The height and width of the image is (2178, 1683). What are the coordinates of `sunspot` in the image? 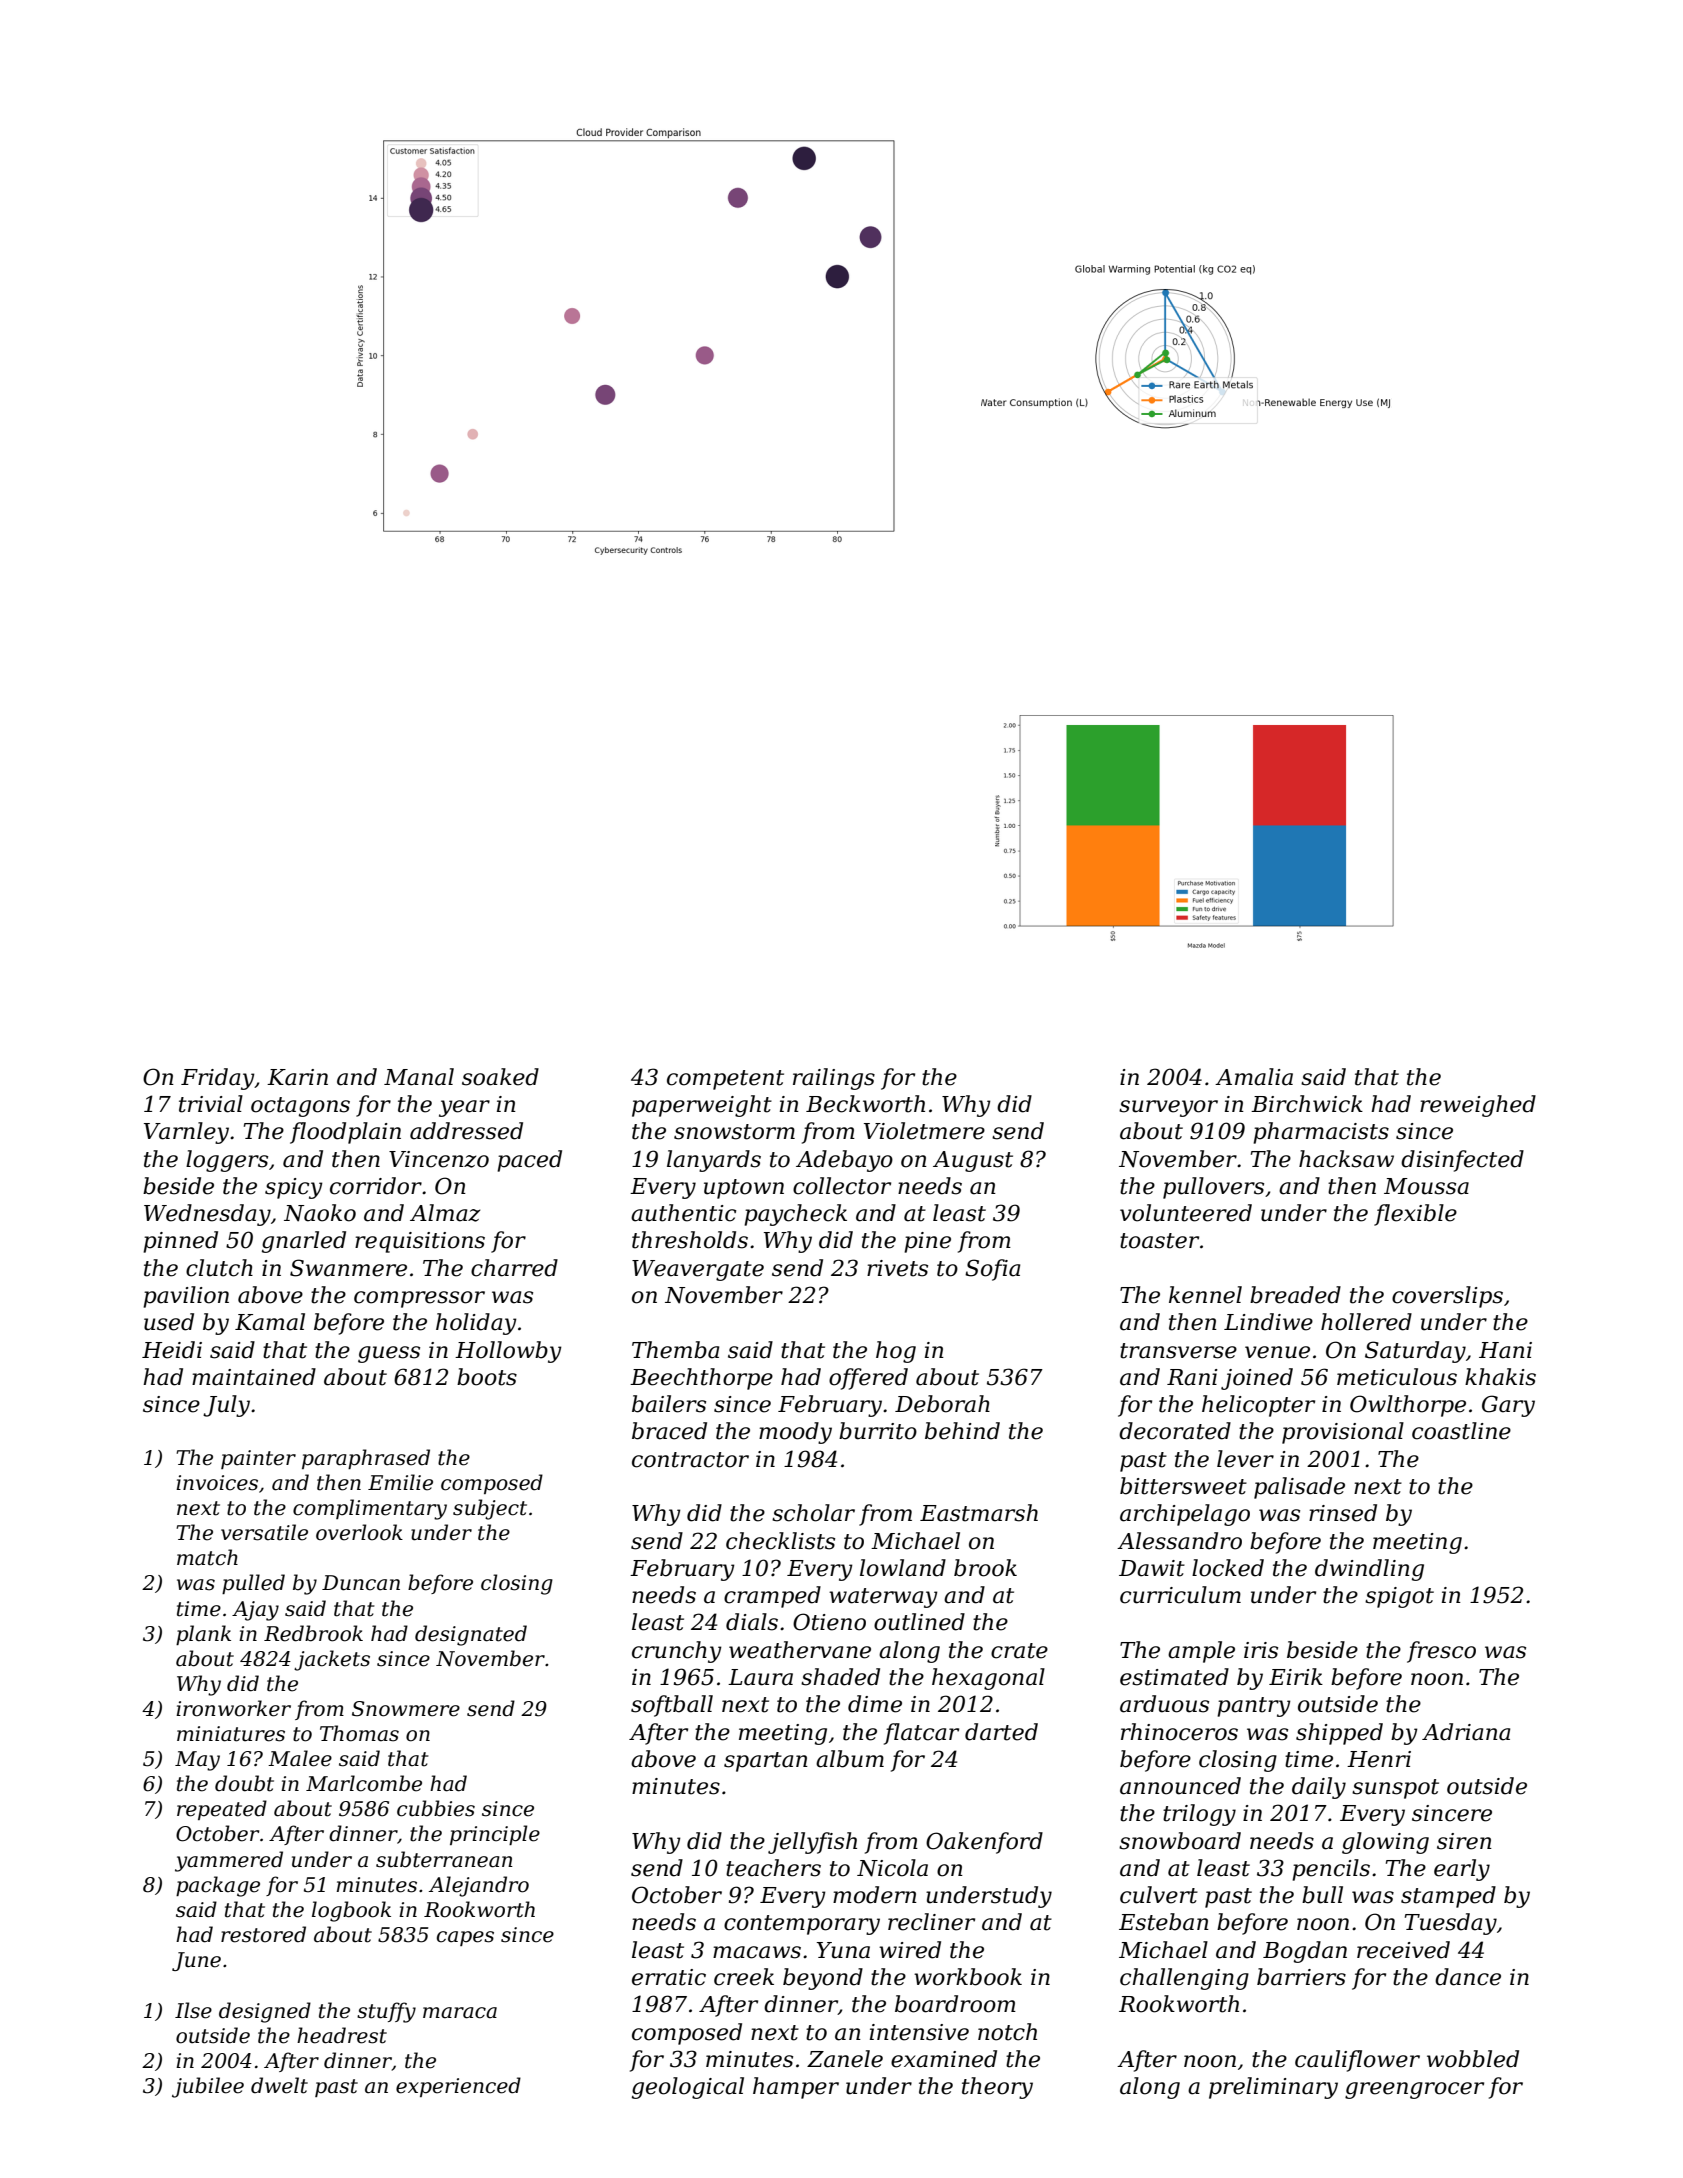 It's located at (1395, 1789).
